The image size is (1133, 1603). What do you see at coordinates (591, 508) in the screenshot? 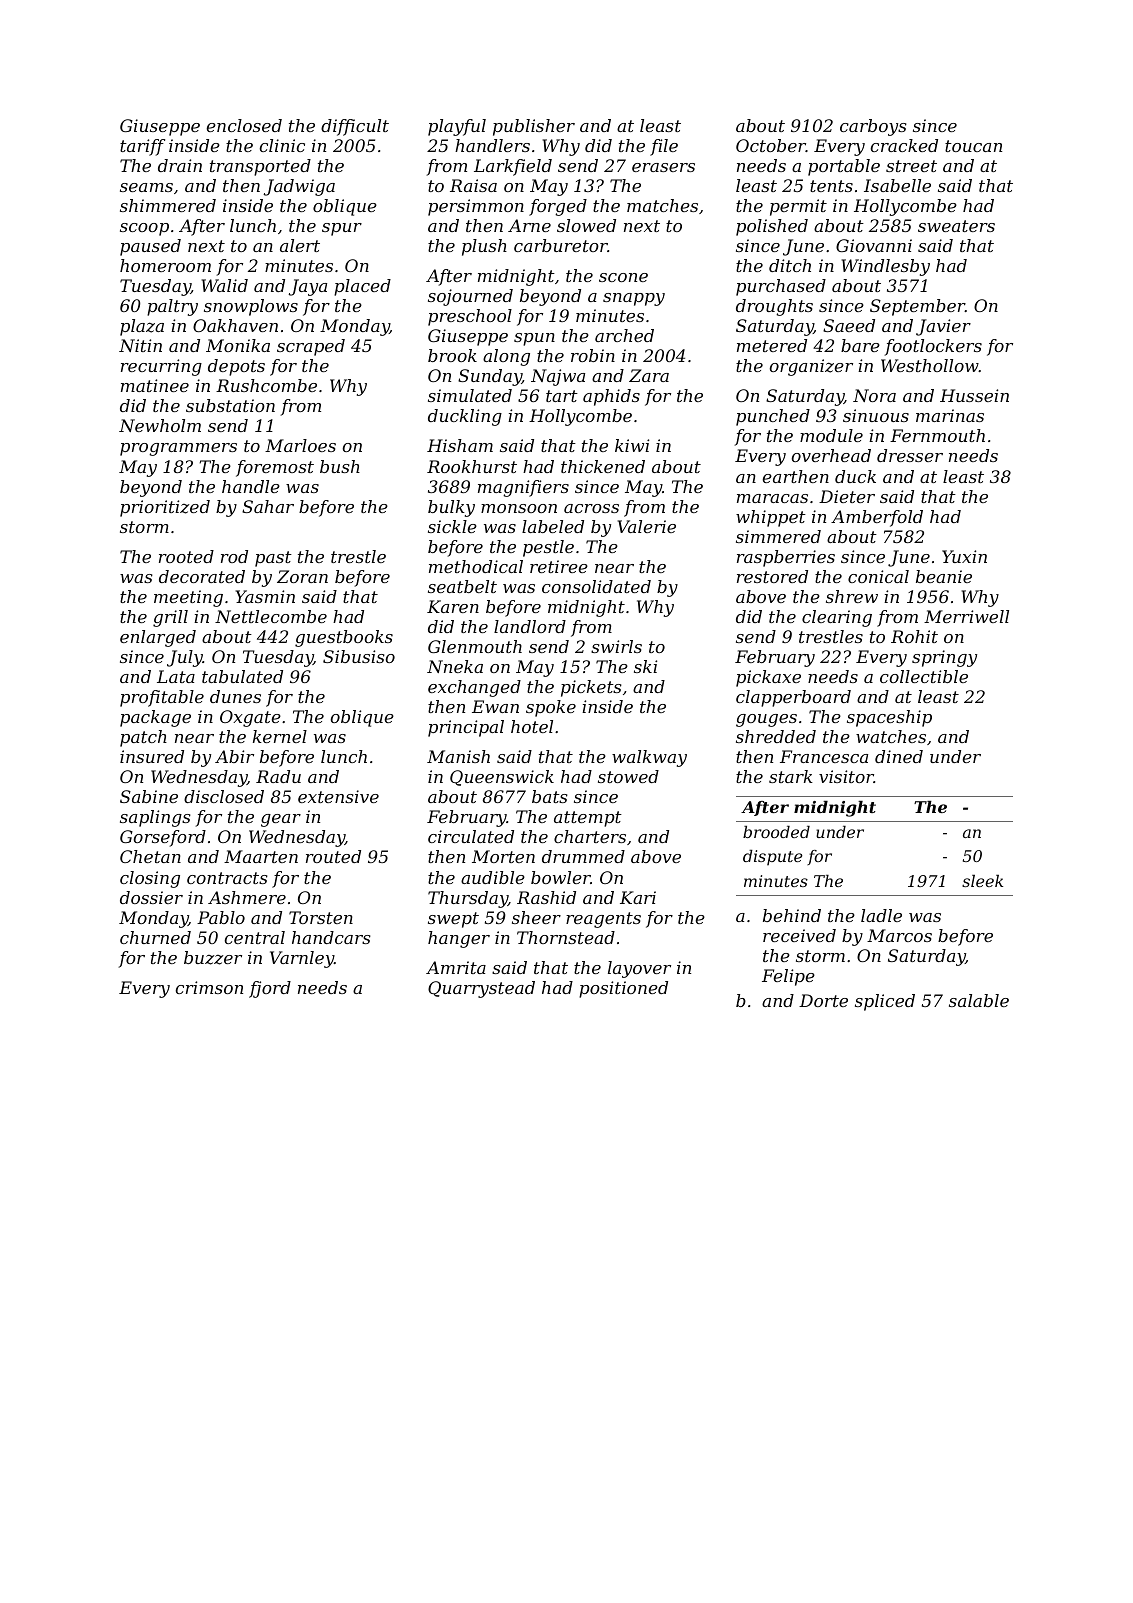
I see `across` at bounding box center [591, 508].
